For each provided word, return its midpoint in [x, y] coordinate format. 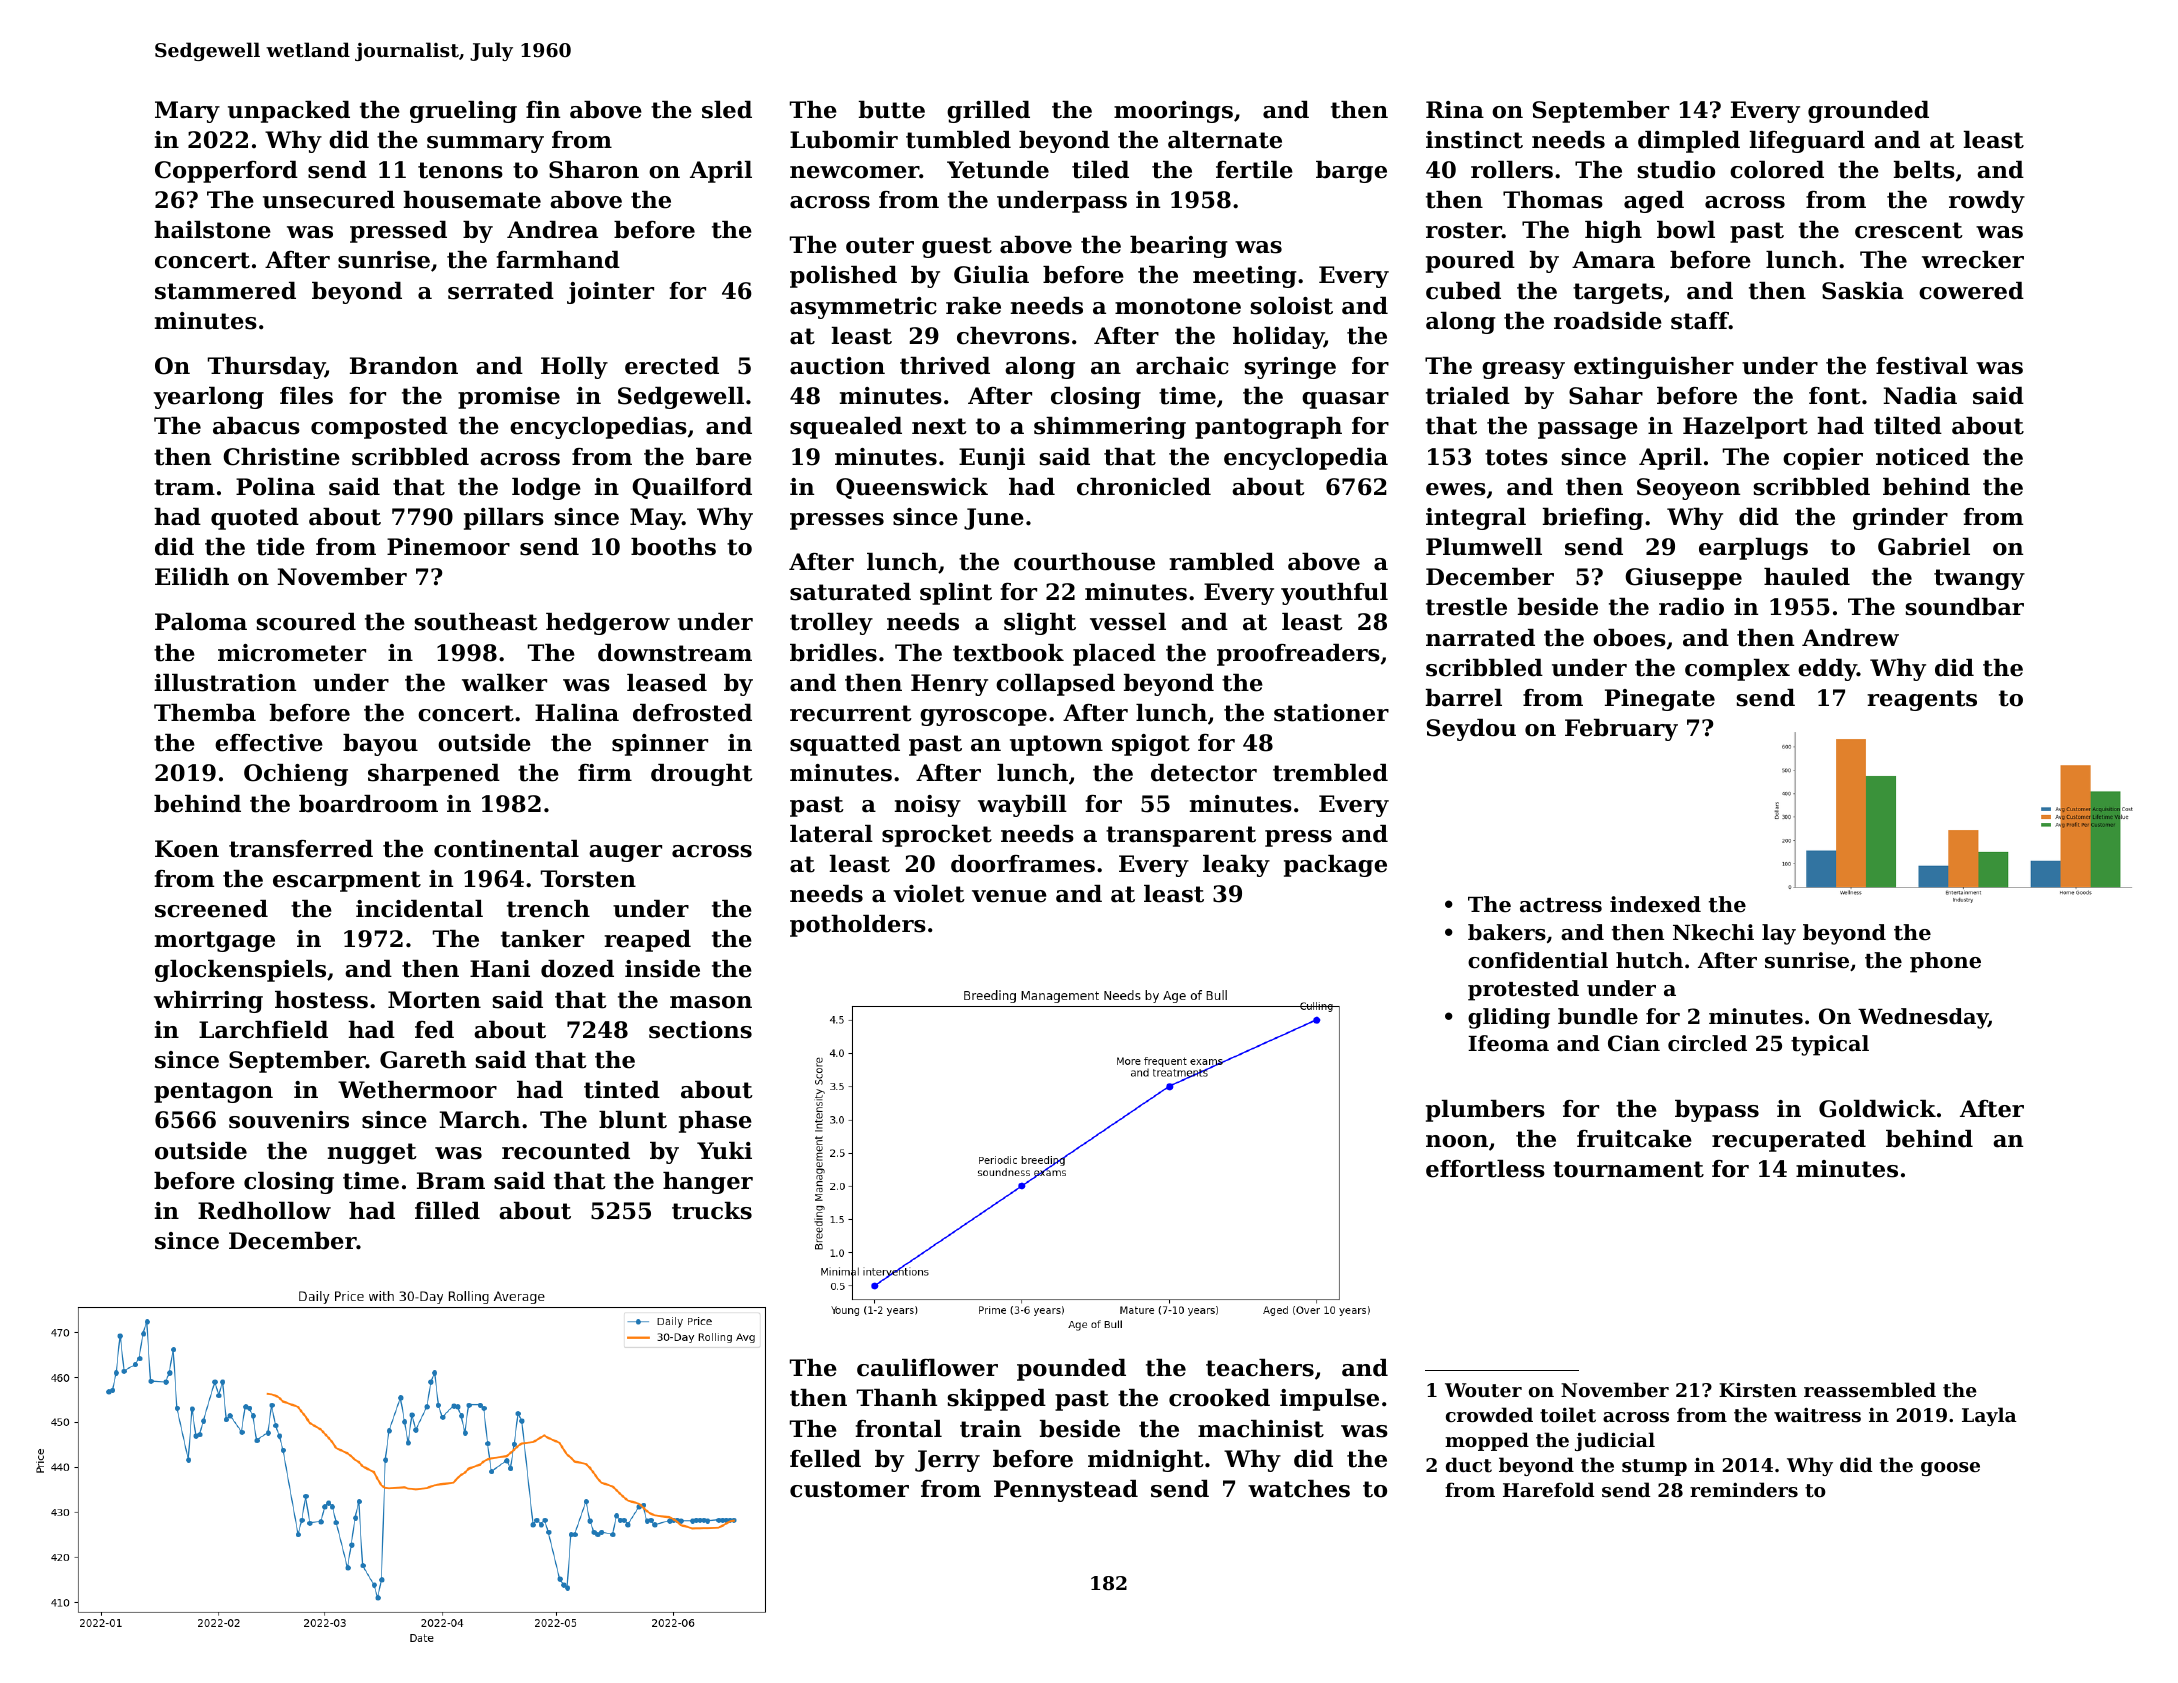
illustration [225, 683]
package [1335, 866]
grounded [1868, 112]
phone [1945, 962]
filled [447, 1211]
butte [892, 110]
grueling [463, 112]
